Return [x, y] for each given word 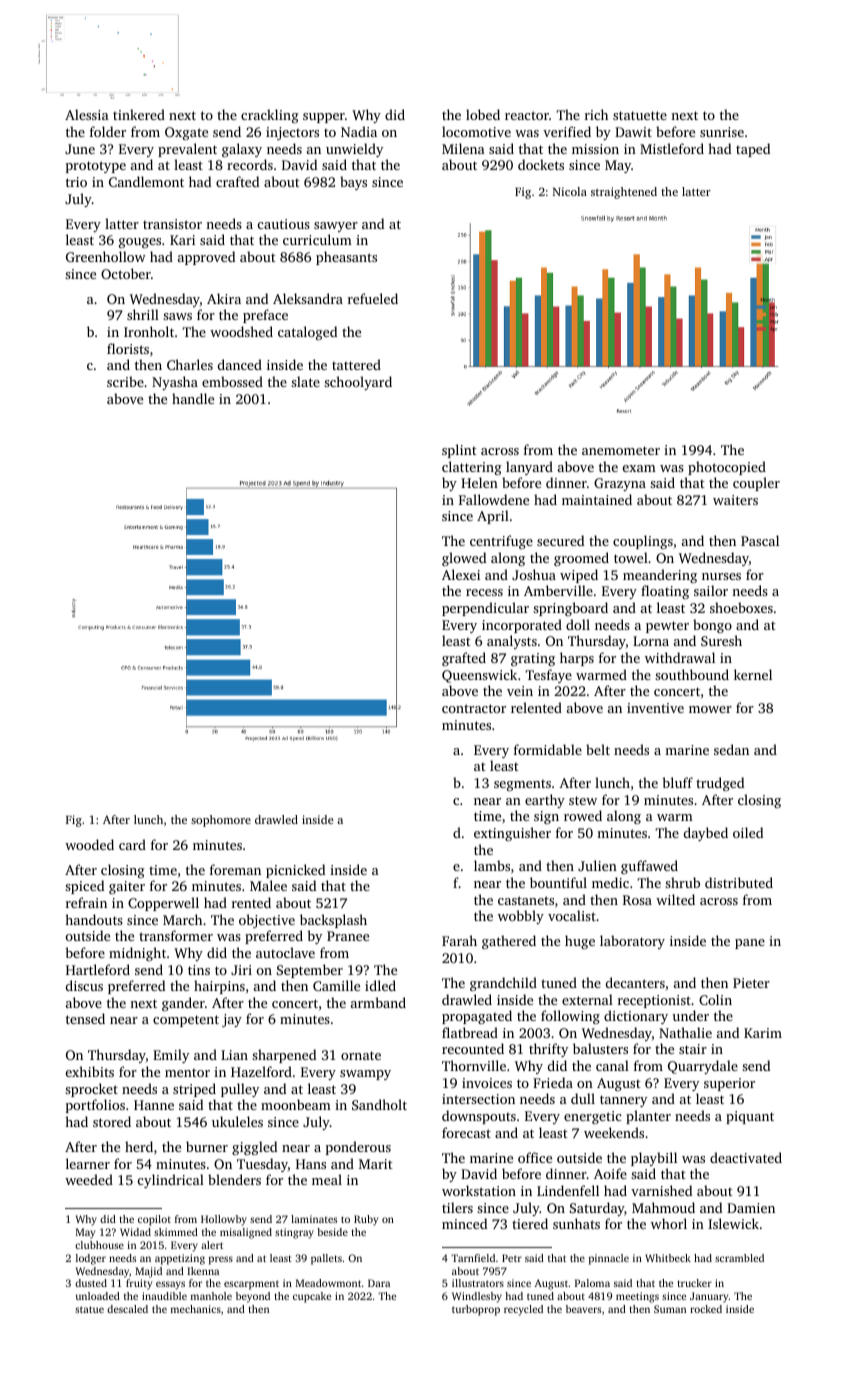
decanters [635, 982]
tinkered [139, 114]
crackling [270, 116]
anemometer [621, 450]
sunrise [722, 132]
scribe [125, 381]
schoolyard [358, 383]
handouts [94, 919]
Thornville [474, 1065]
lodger [91, 1259]
